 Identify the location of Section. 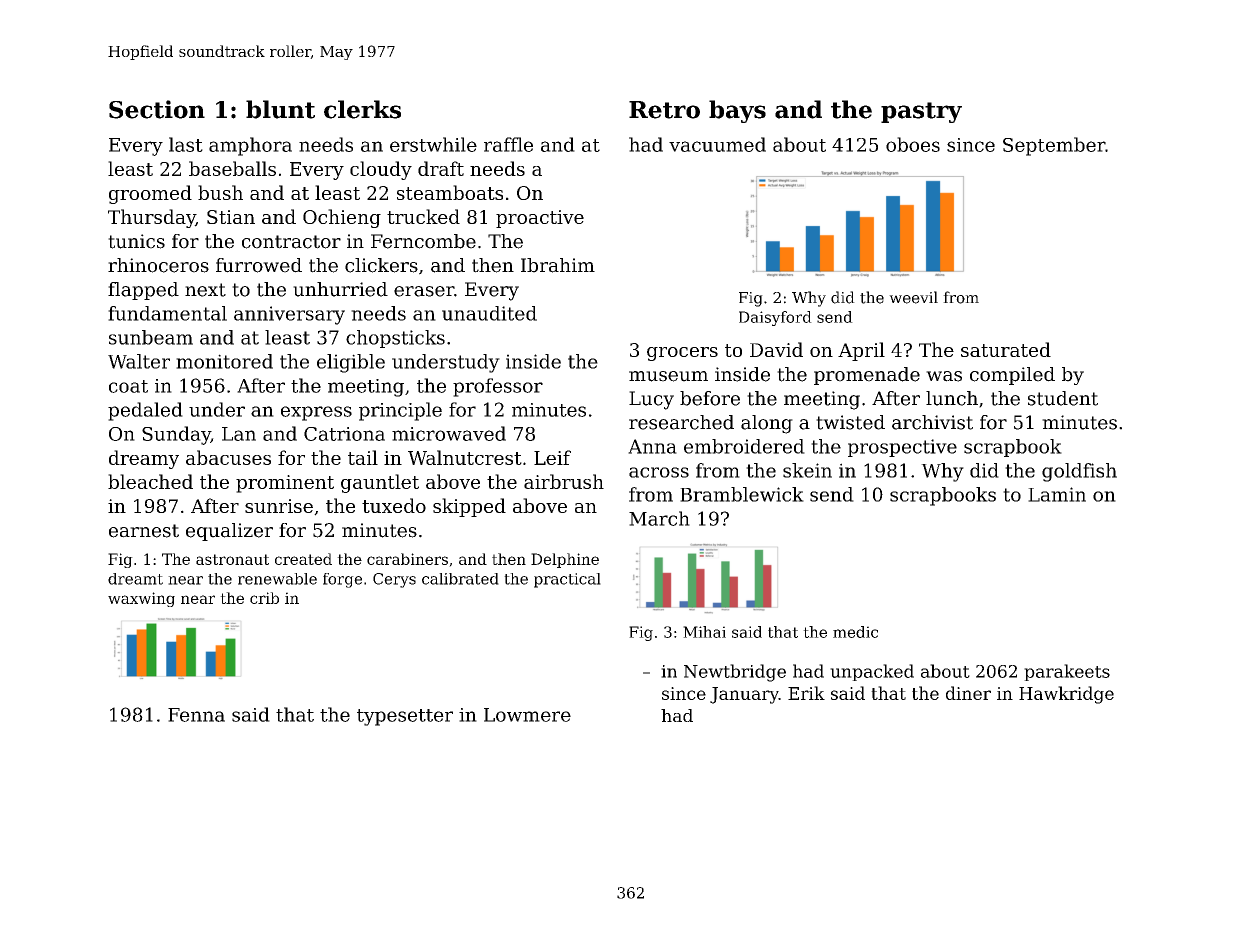
(157, 109).
